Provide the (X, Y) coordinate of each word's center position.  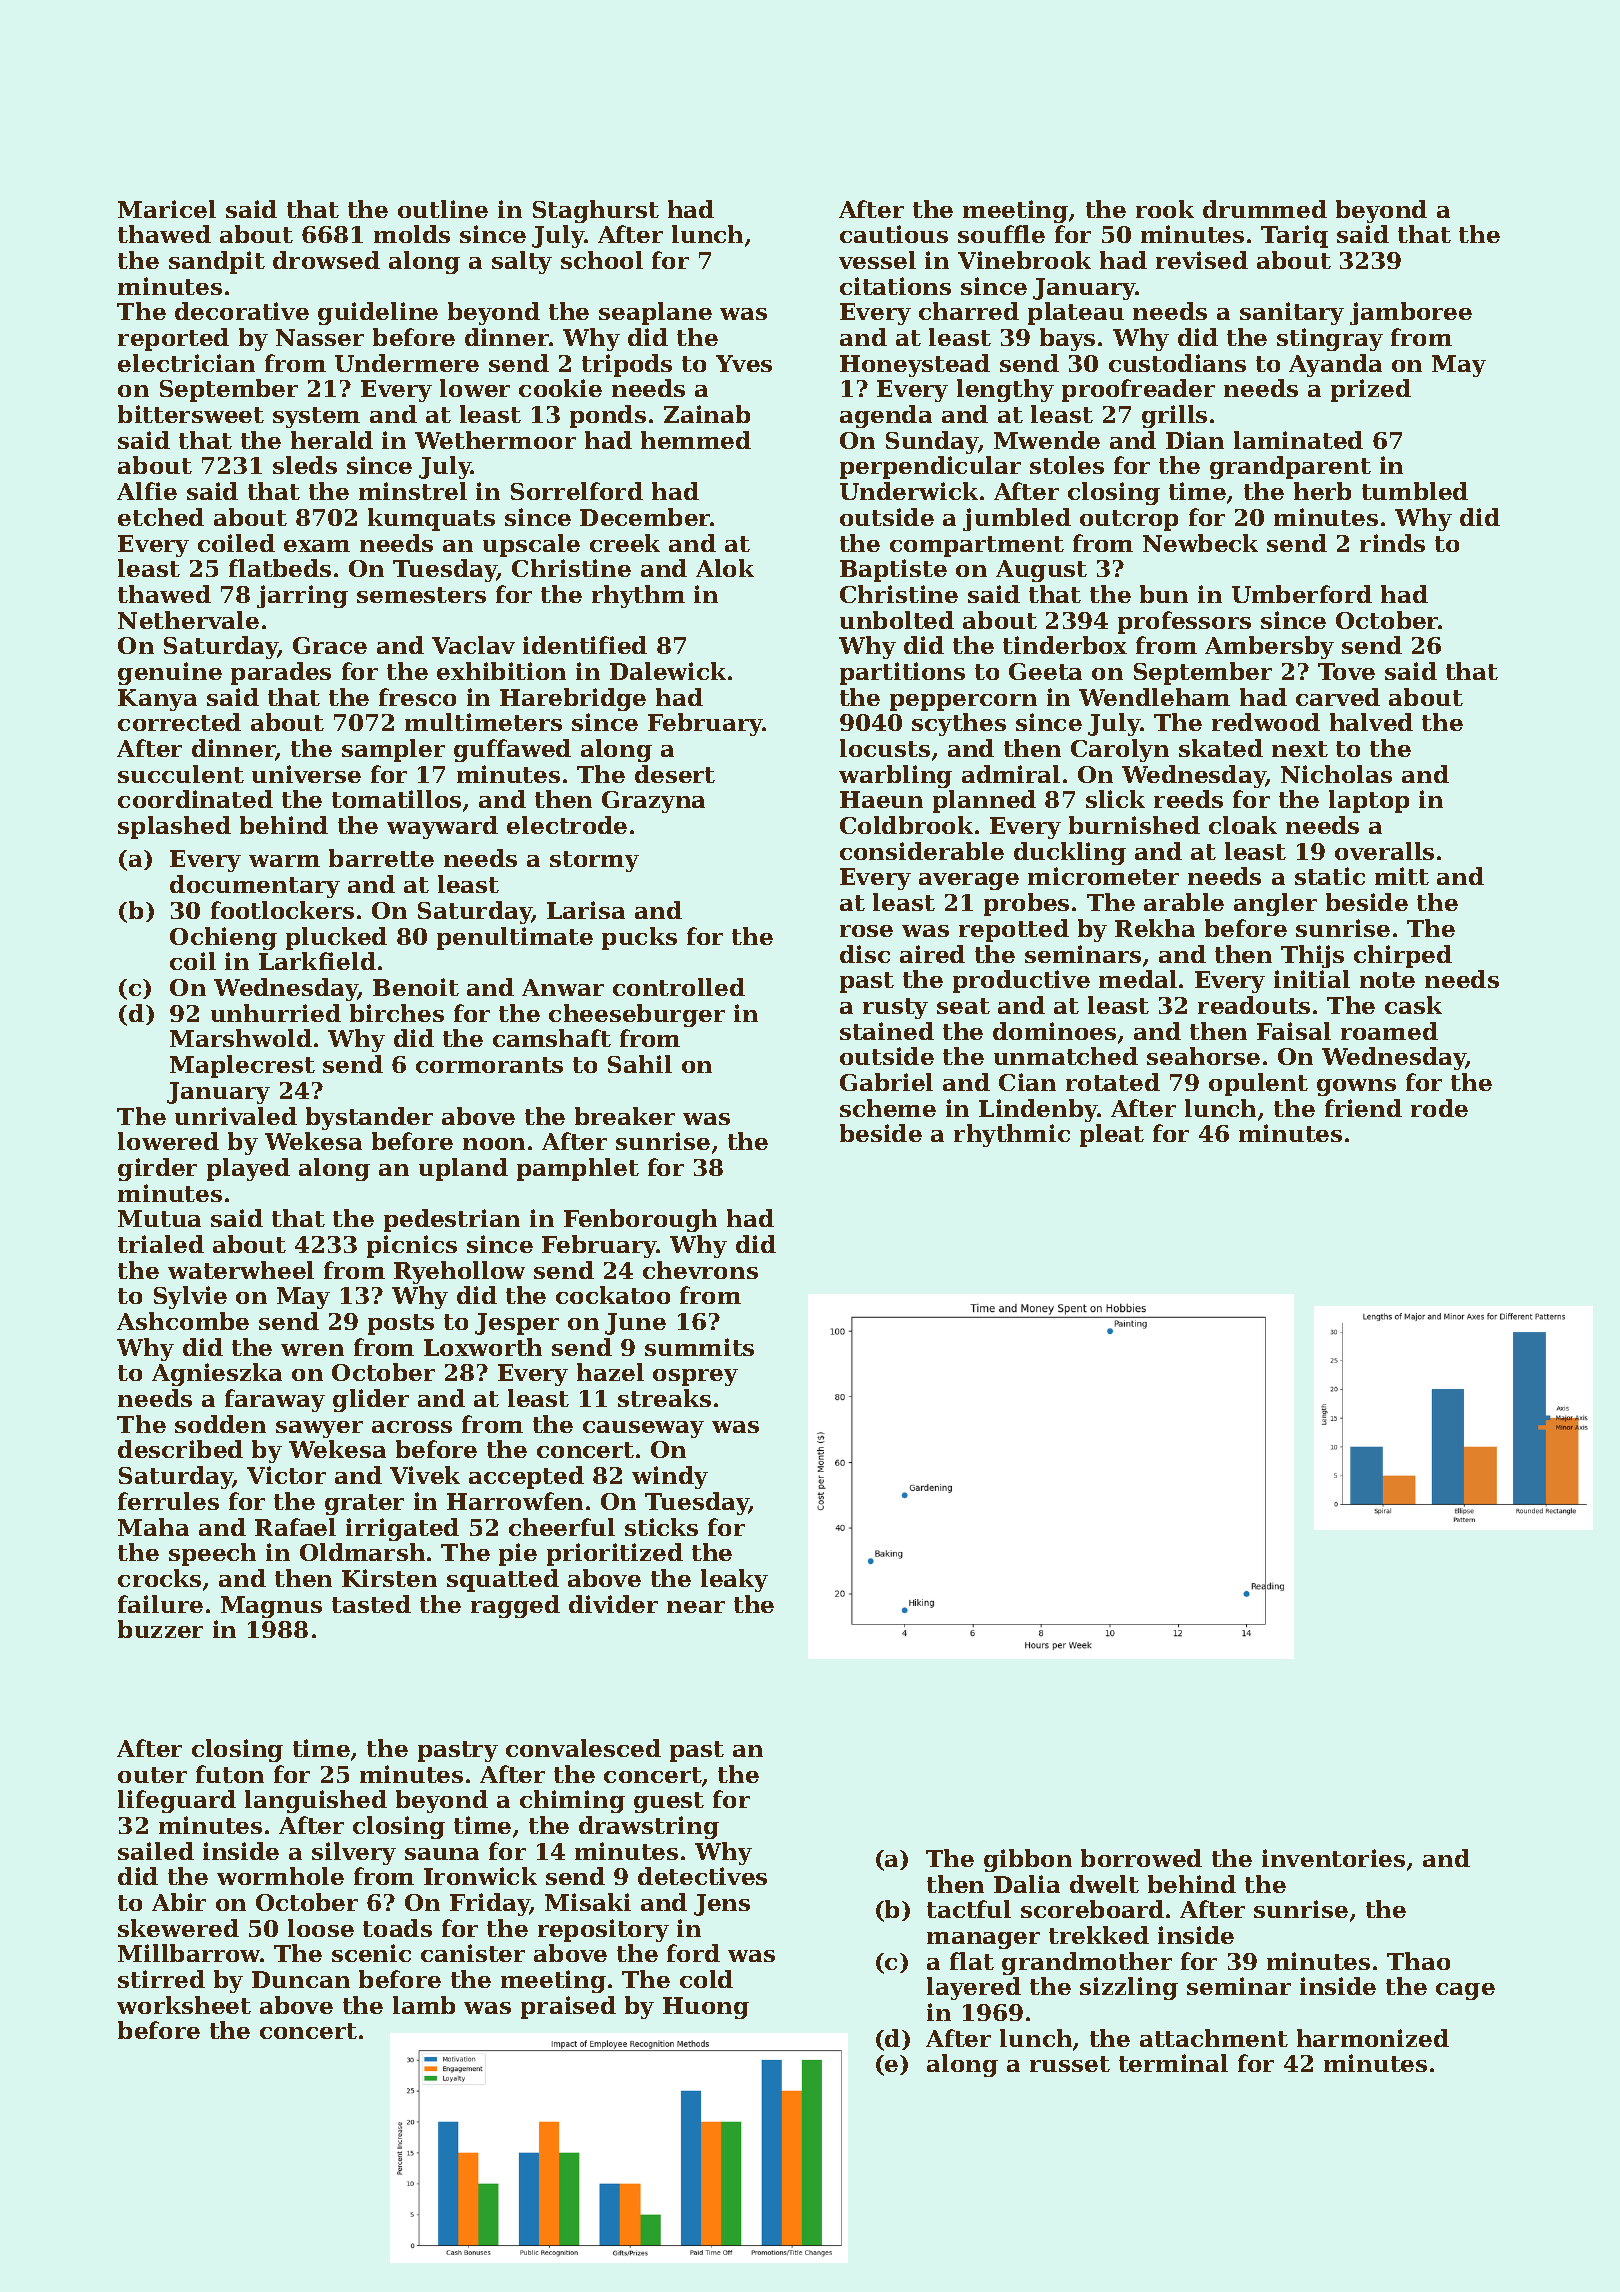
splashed (174, 827)
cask (1413, 1005)
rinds (1392, 543)
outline (443, 209)
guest (669, 1802)
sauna (442, 1854)
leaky (734, 1580)
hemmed (696, 440)
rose (866, 931)
